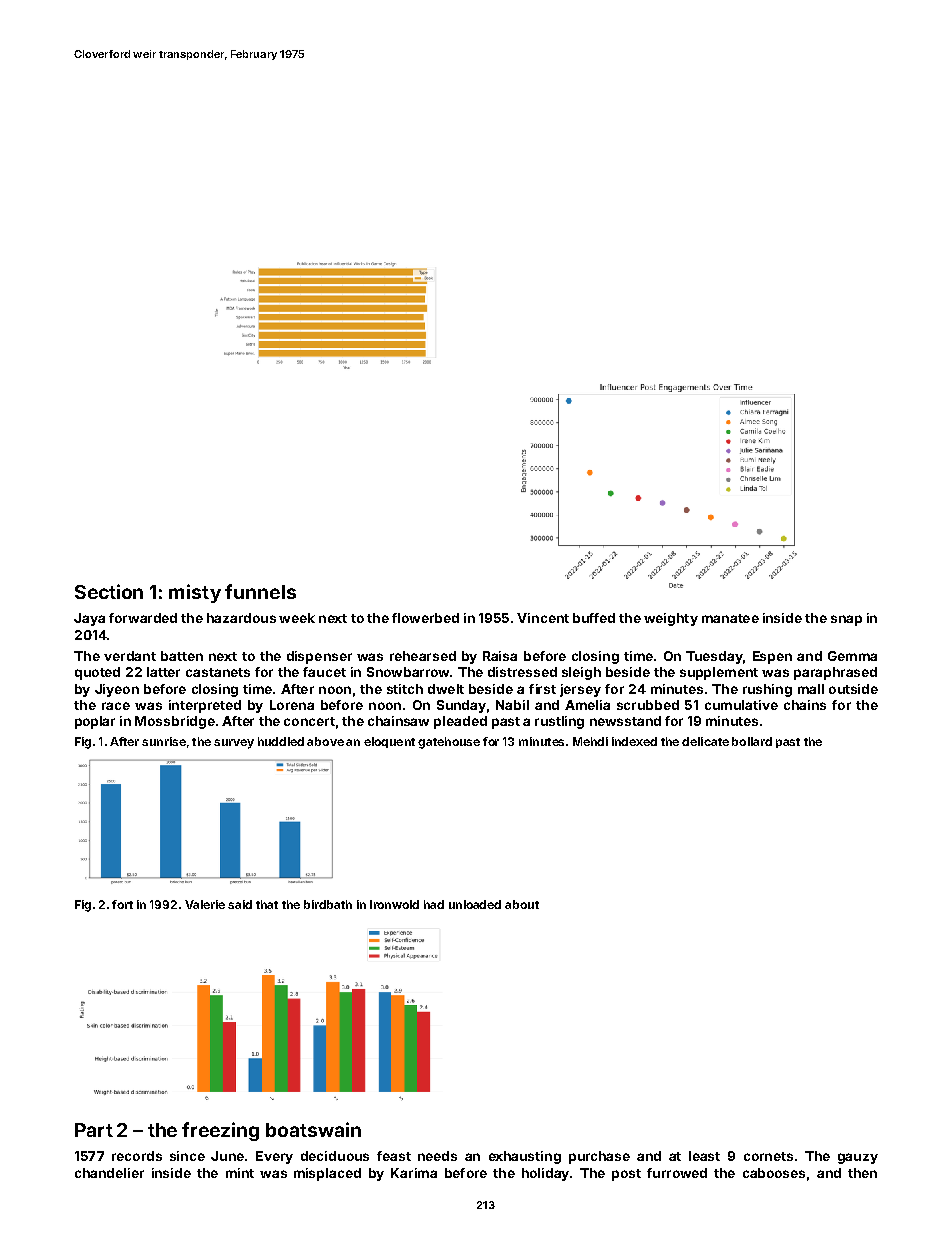 The width and height of the document is (952, 1233). I want to click on feast, so click(394, 1156).
